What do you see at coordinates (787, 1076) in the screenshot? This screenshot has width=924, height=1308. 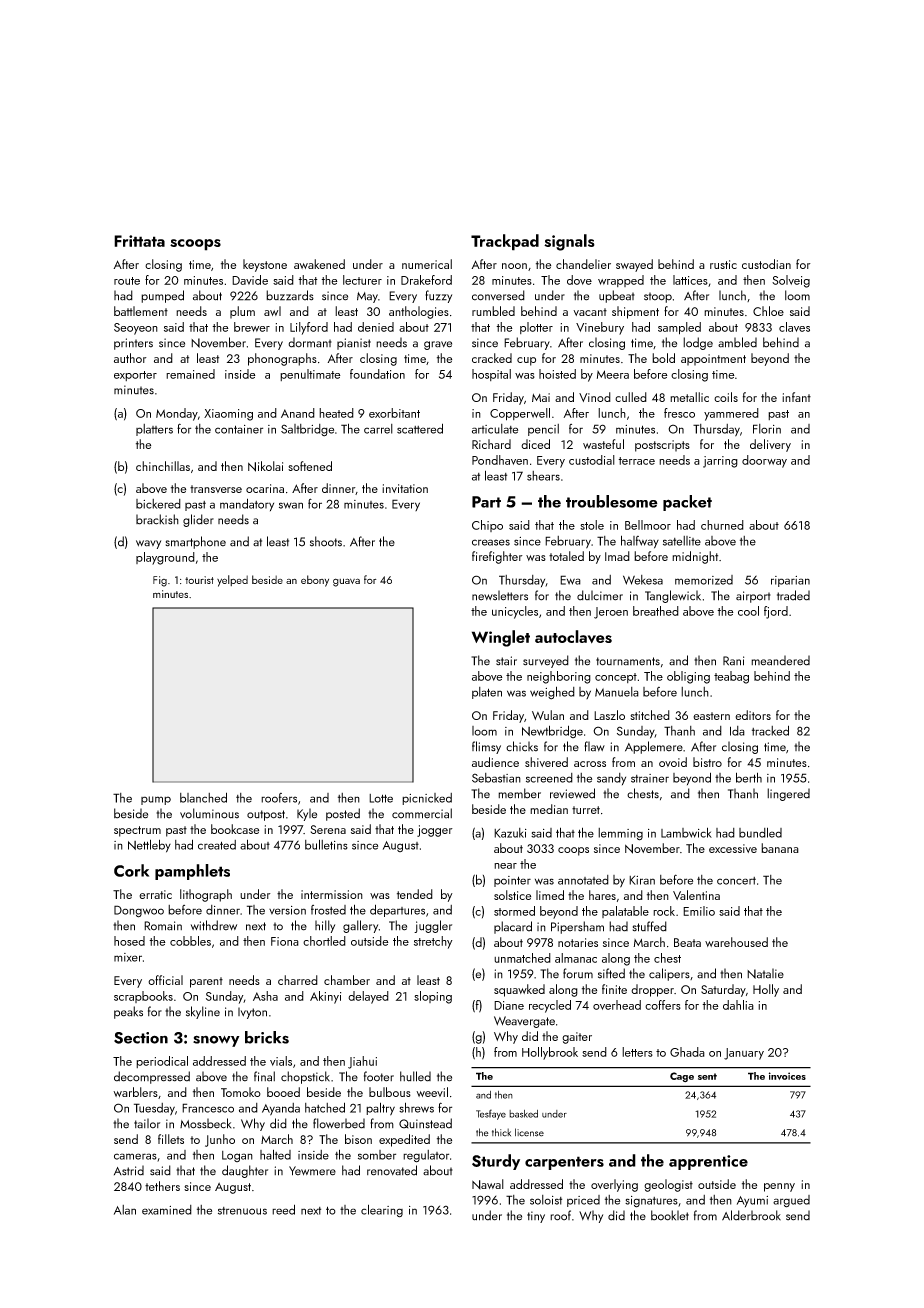 I see `invoices` at bounding box center [787, 1076].
